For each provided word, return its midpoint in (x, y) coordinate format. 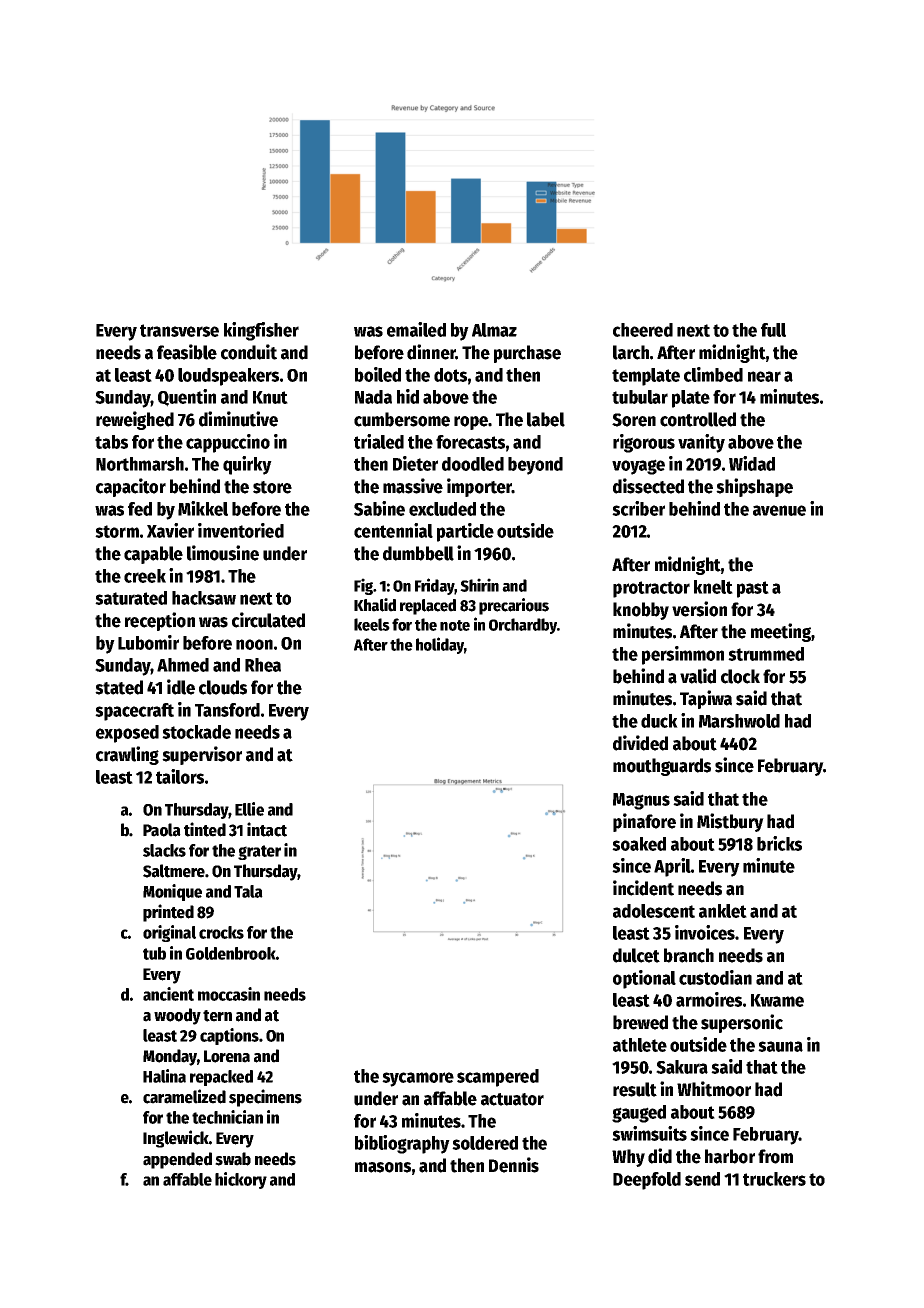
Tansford (227, 710)
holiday (440, 645)
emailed (416, 329)
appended (177, 1160)
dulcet (636, 955)
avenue (779, 510)
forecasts (470, 442)
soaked (639, 844)
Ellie (249, 809)
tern (217, 1016)
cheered (643, 330)
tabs (111, 442)
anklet (723, 911)
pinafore (644, 822)
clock (740, 676)
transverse (179, 330)
